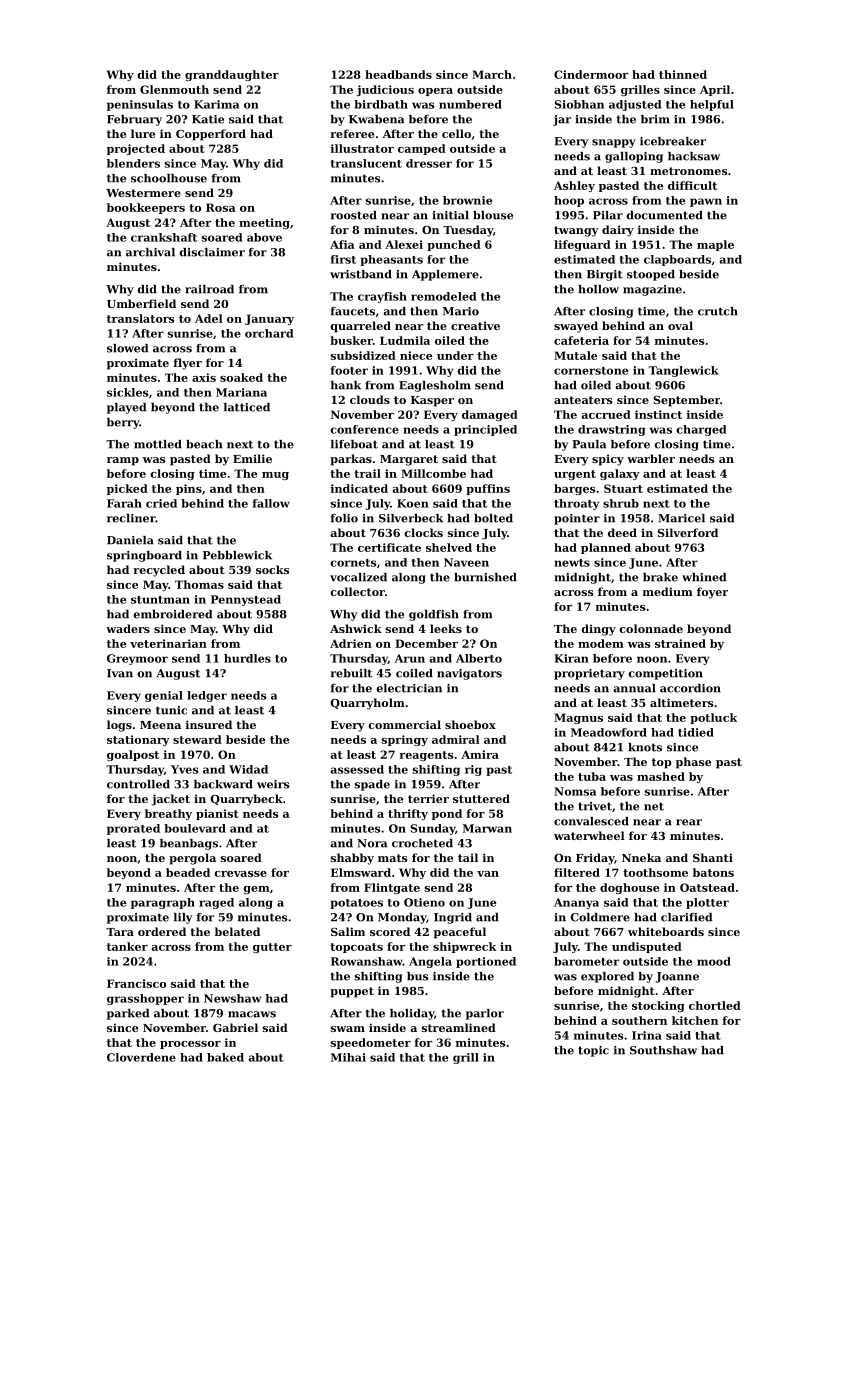 This page has height=1400, width=849. What do you see at coordinates (490, 415) in the page?
I see `damaged` at bounding box center [490, 415].
